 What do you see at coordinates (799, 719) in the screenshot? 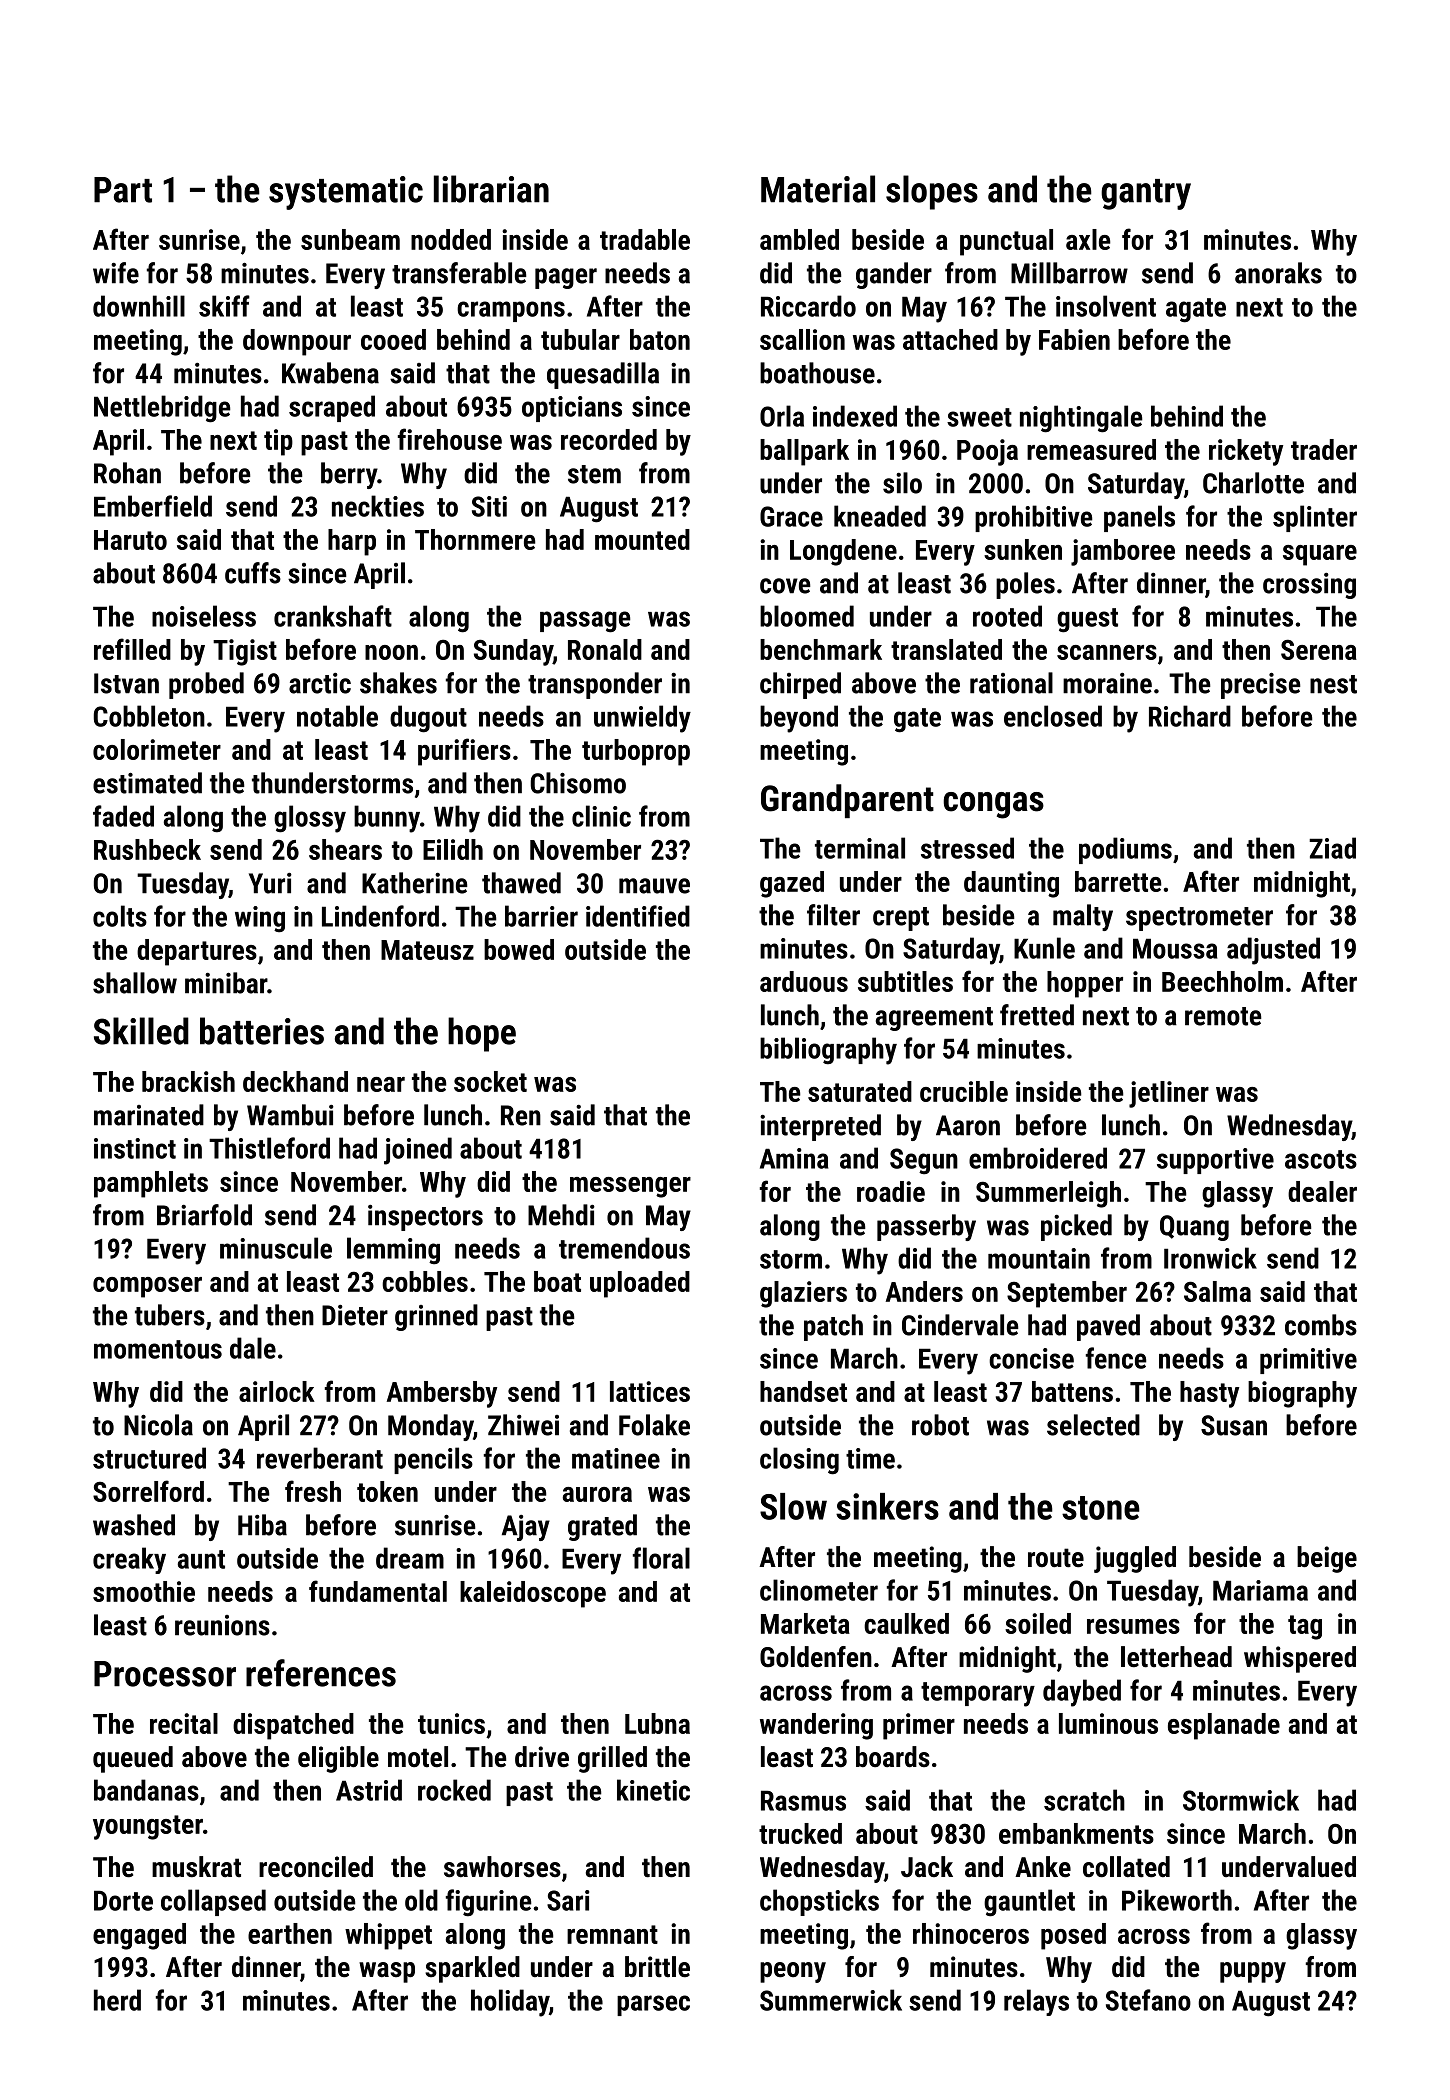
I see `beyond` at bounding box center [799, 719].
